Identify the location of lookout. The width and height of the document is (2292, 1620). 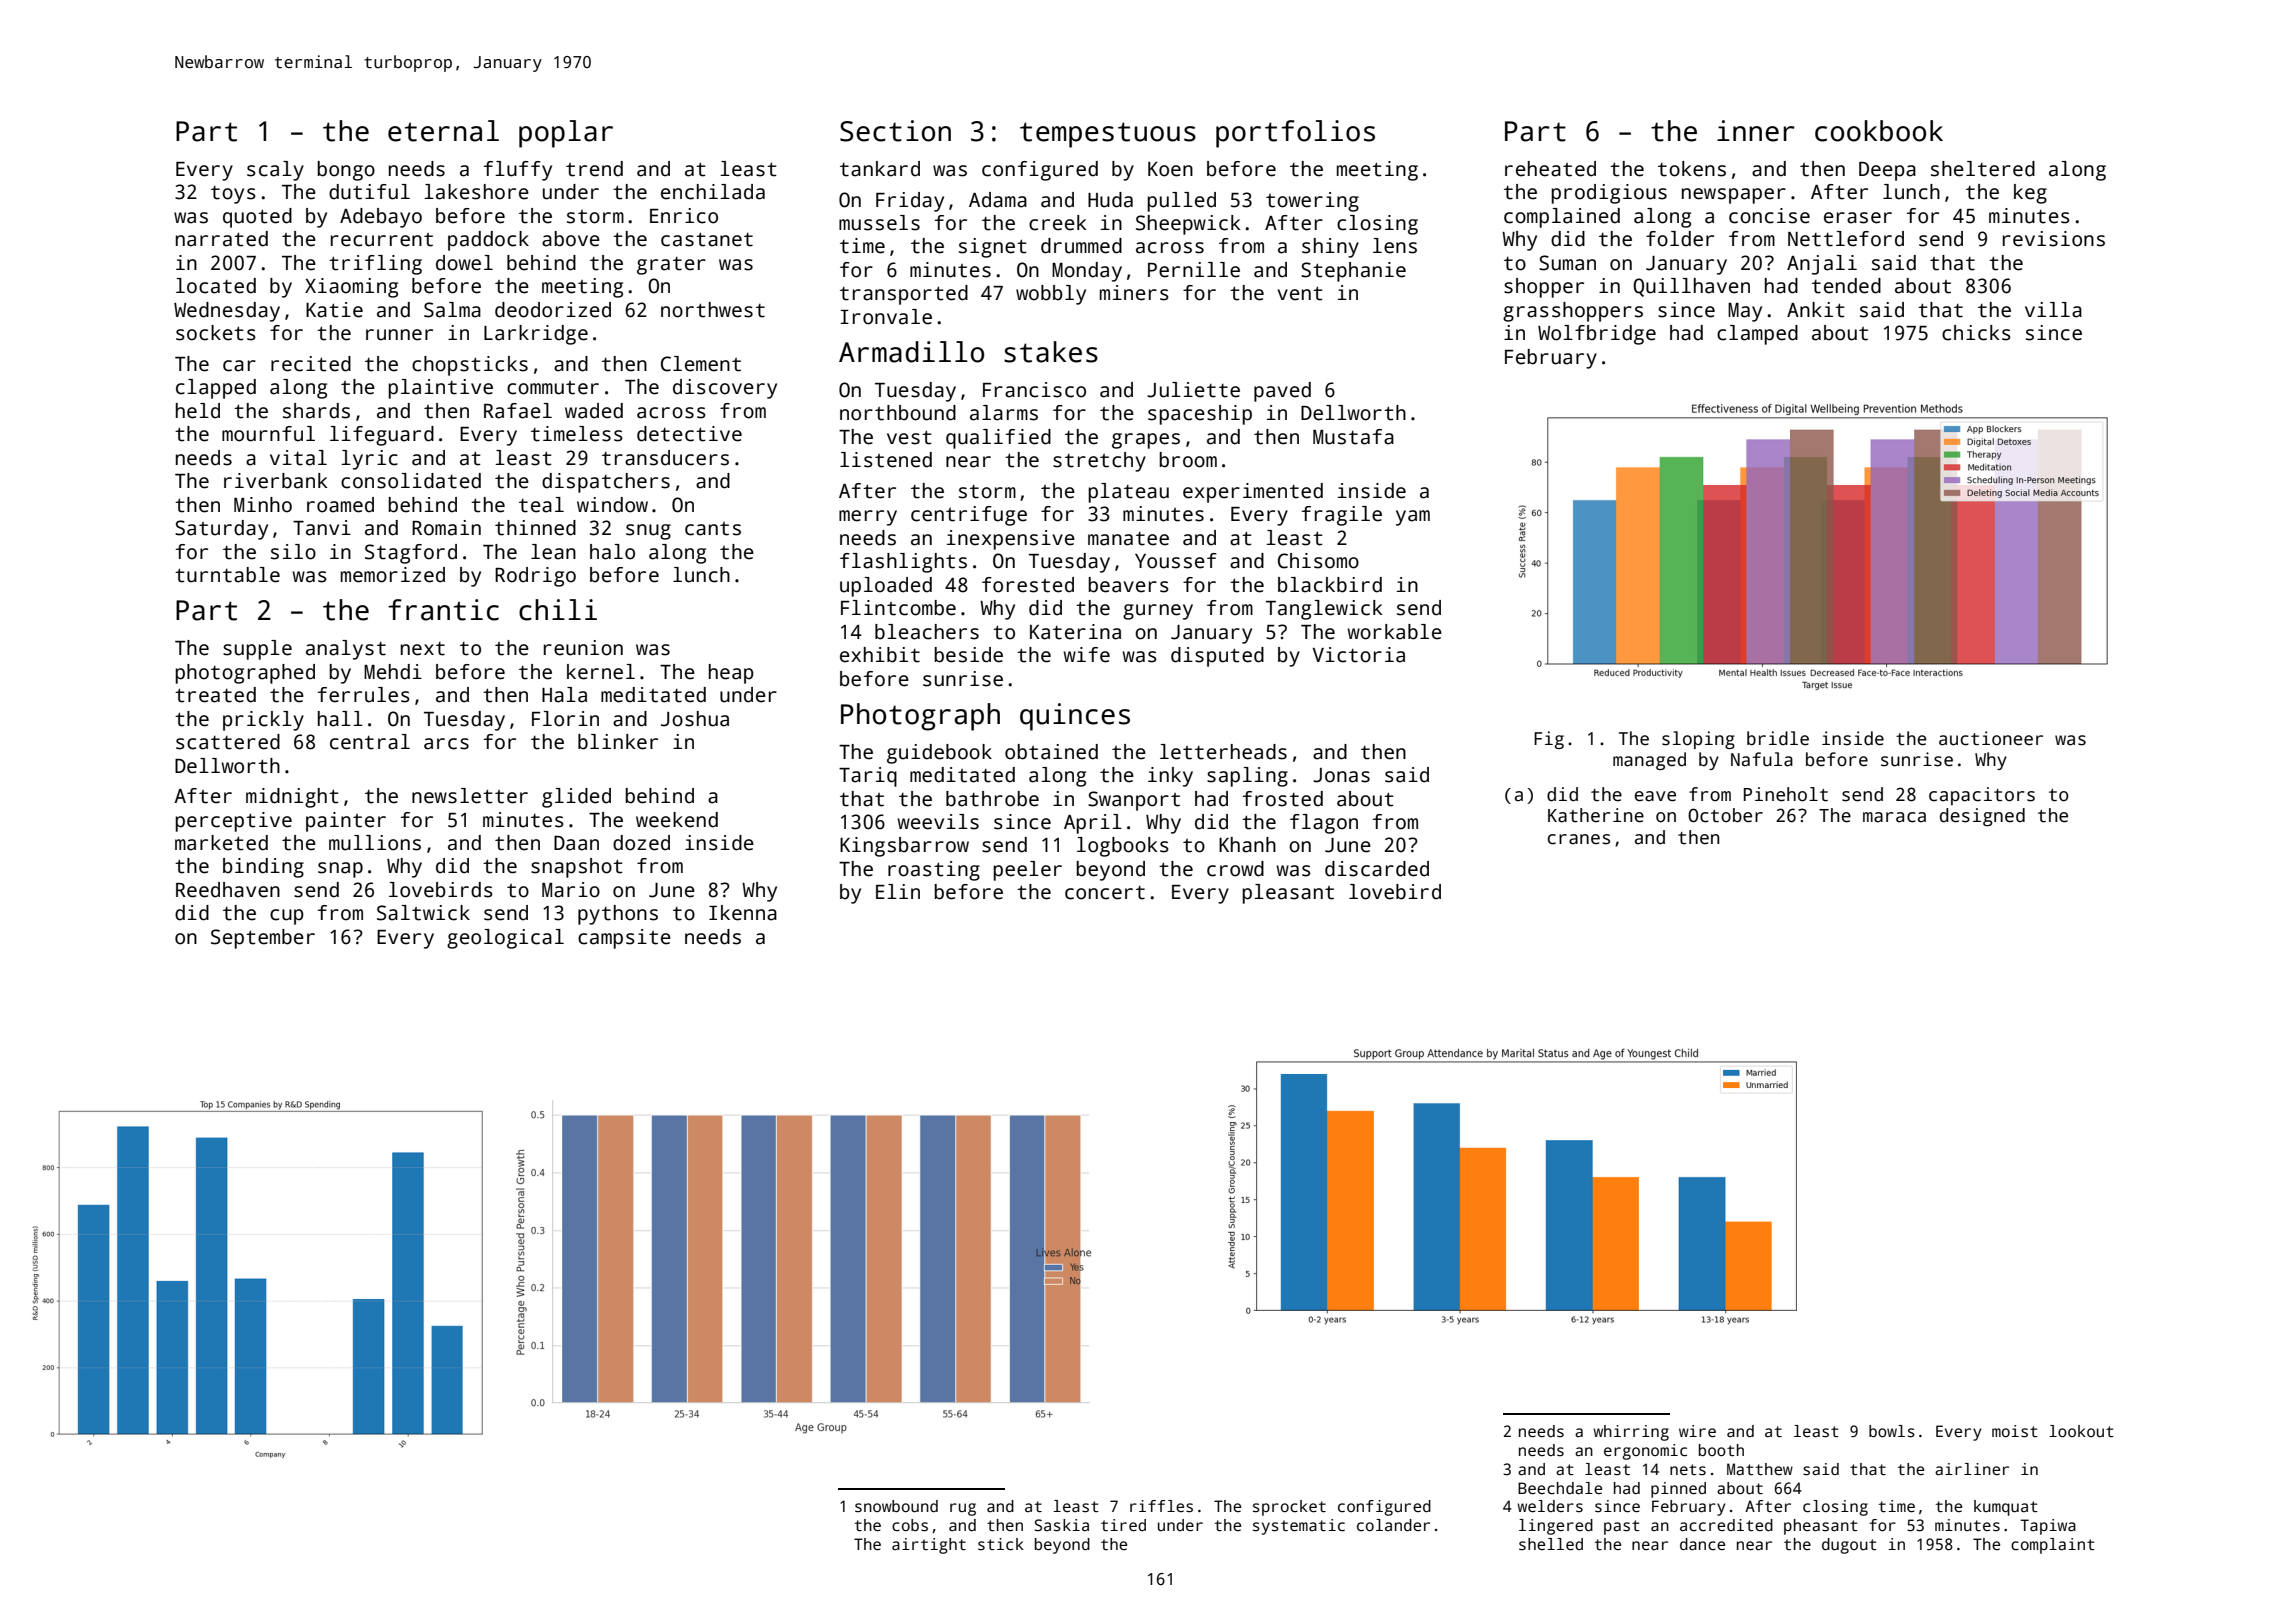
(2081, 1431).
